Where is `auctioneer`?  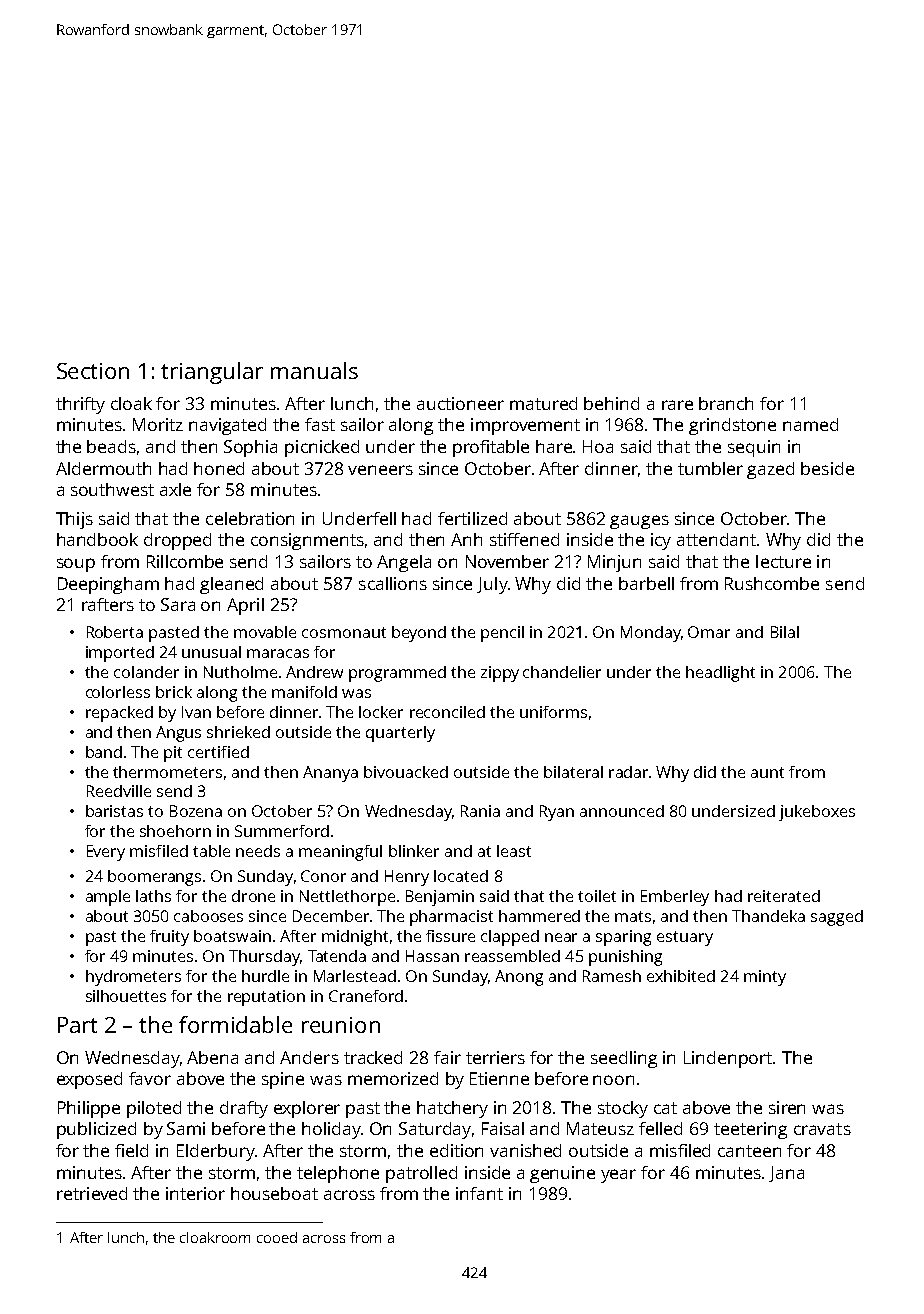 auctioneer is located at coordinates (460, 403).
